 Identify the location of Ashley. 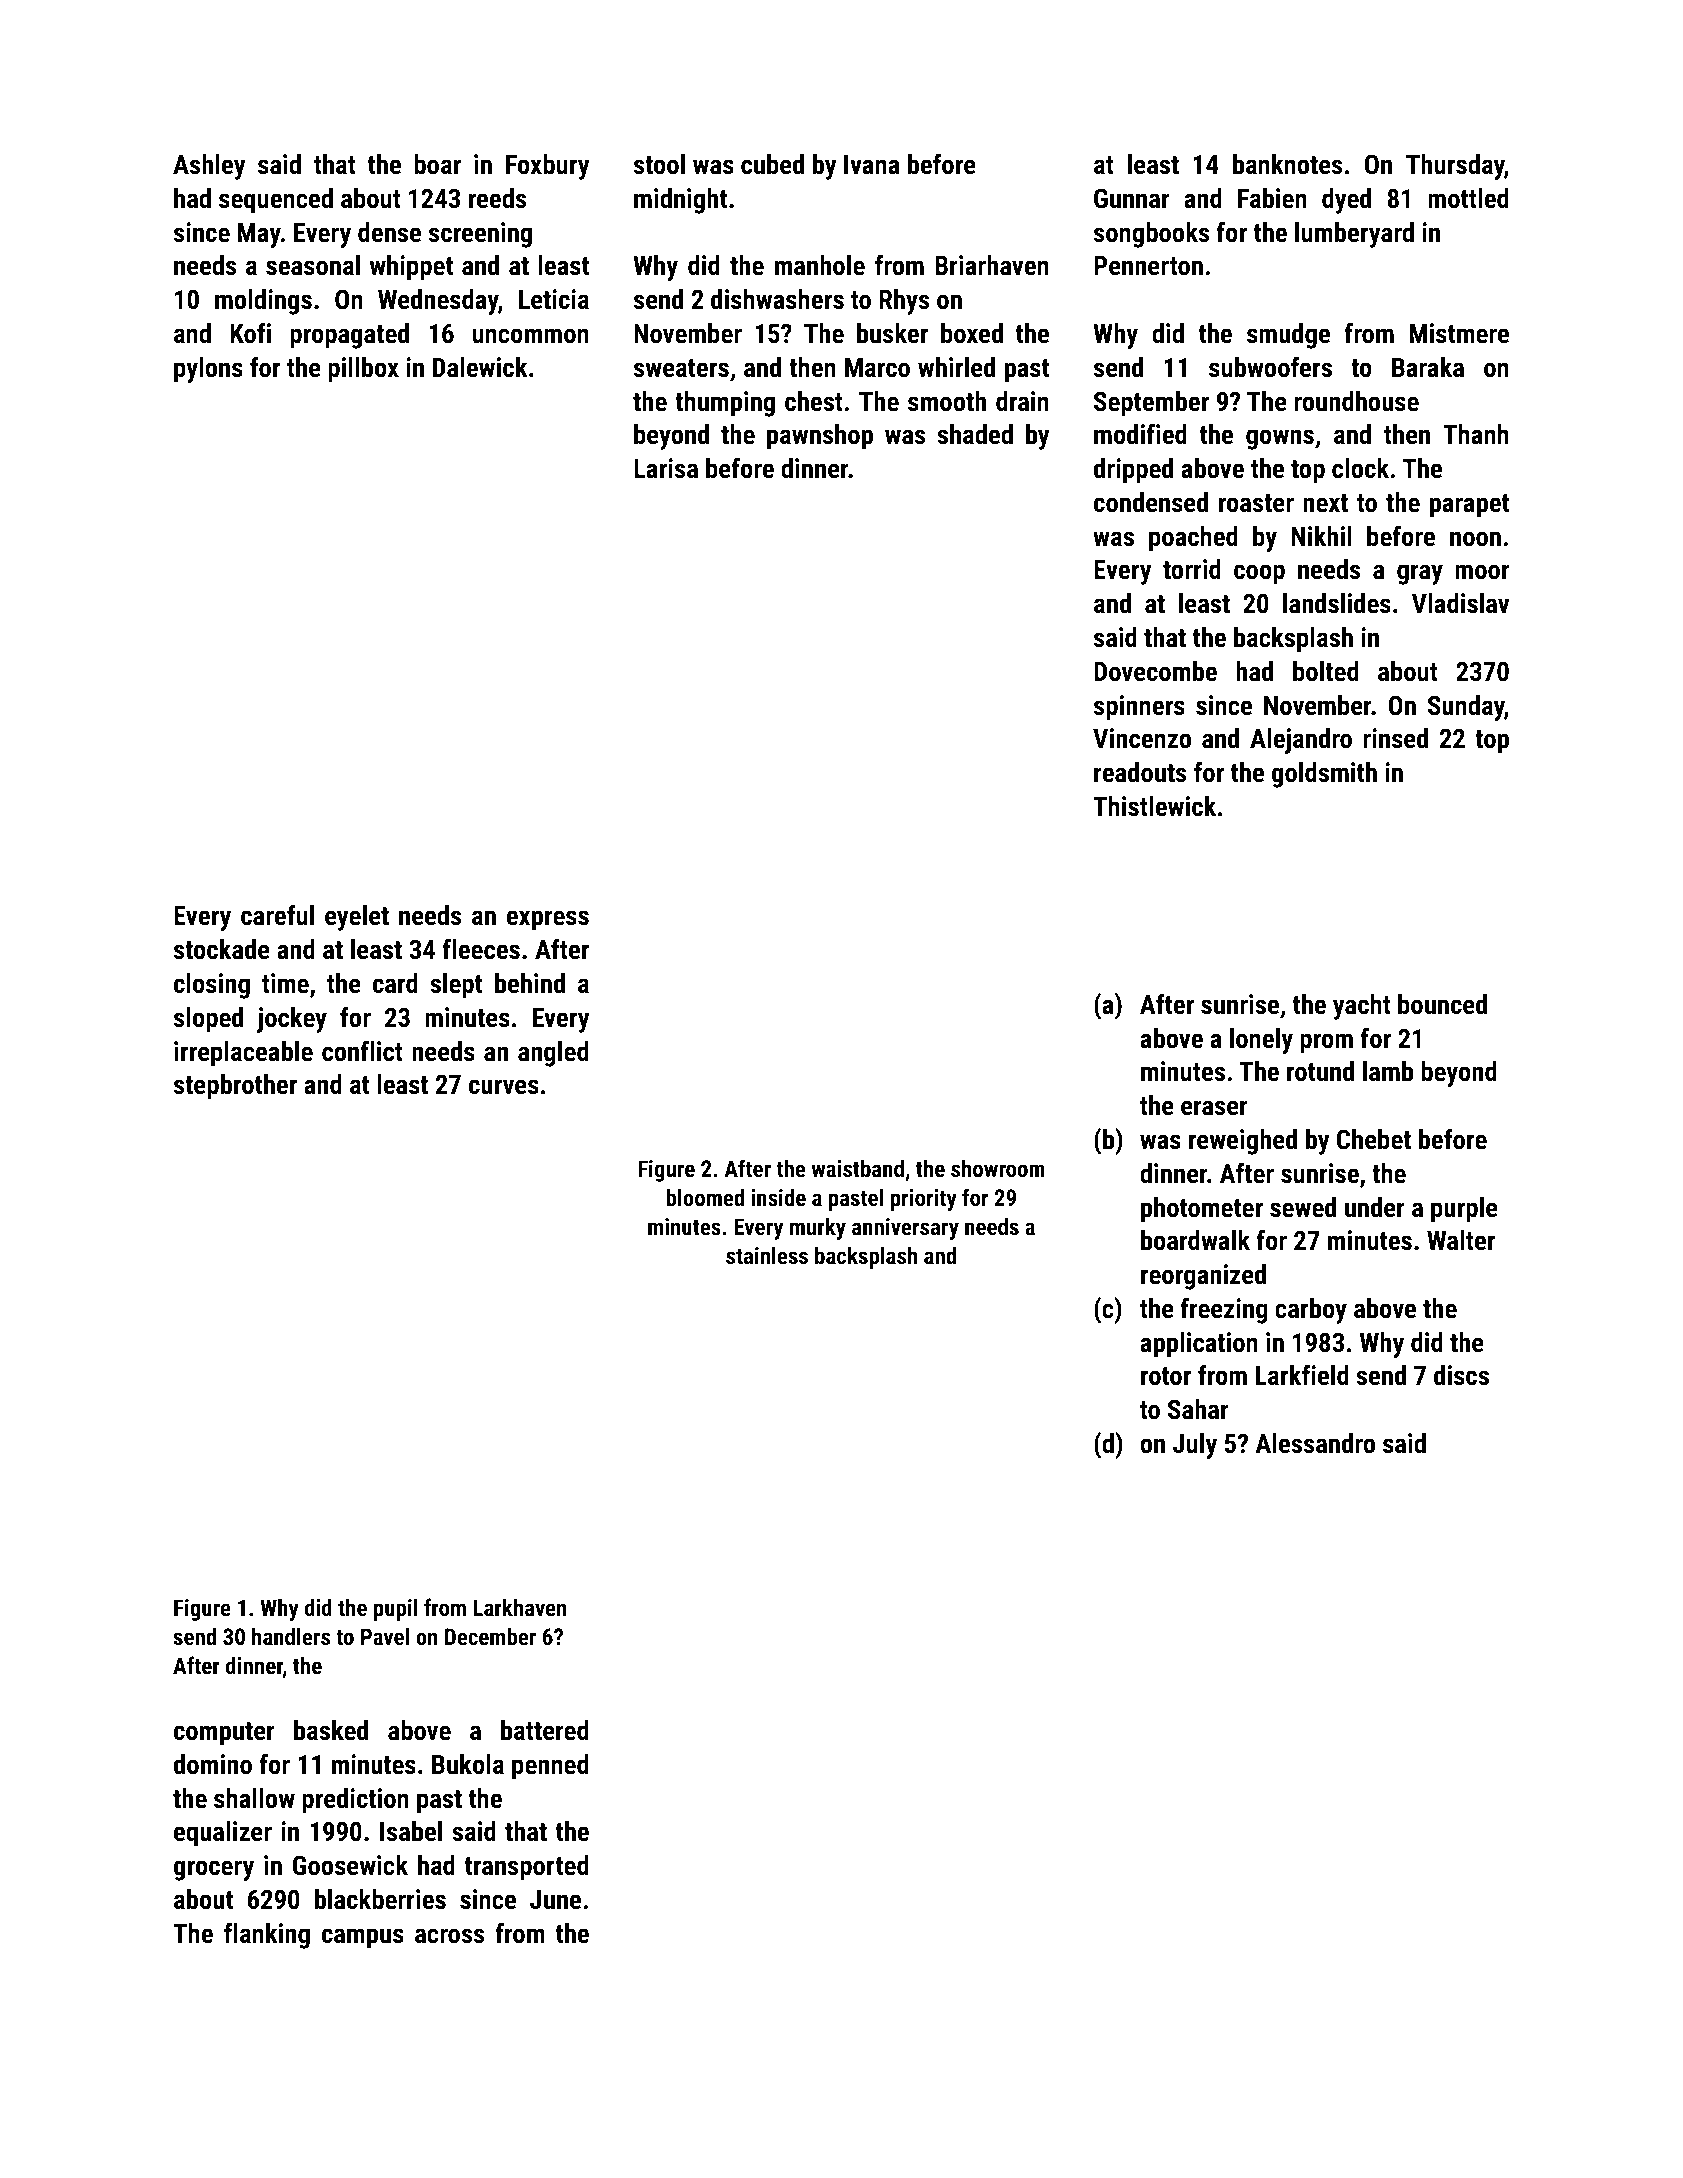
(209, 167).
